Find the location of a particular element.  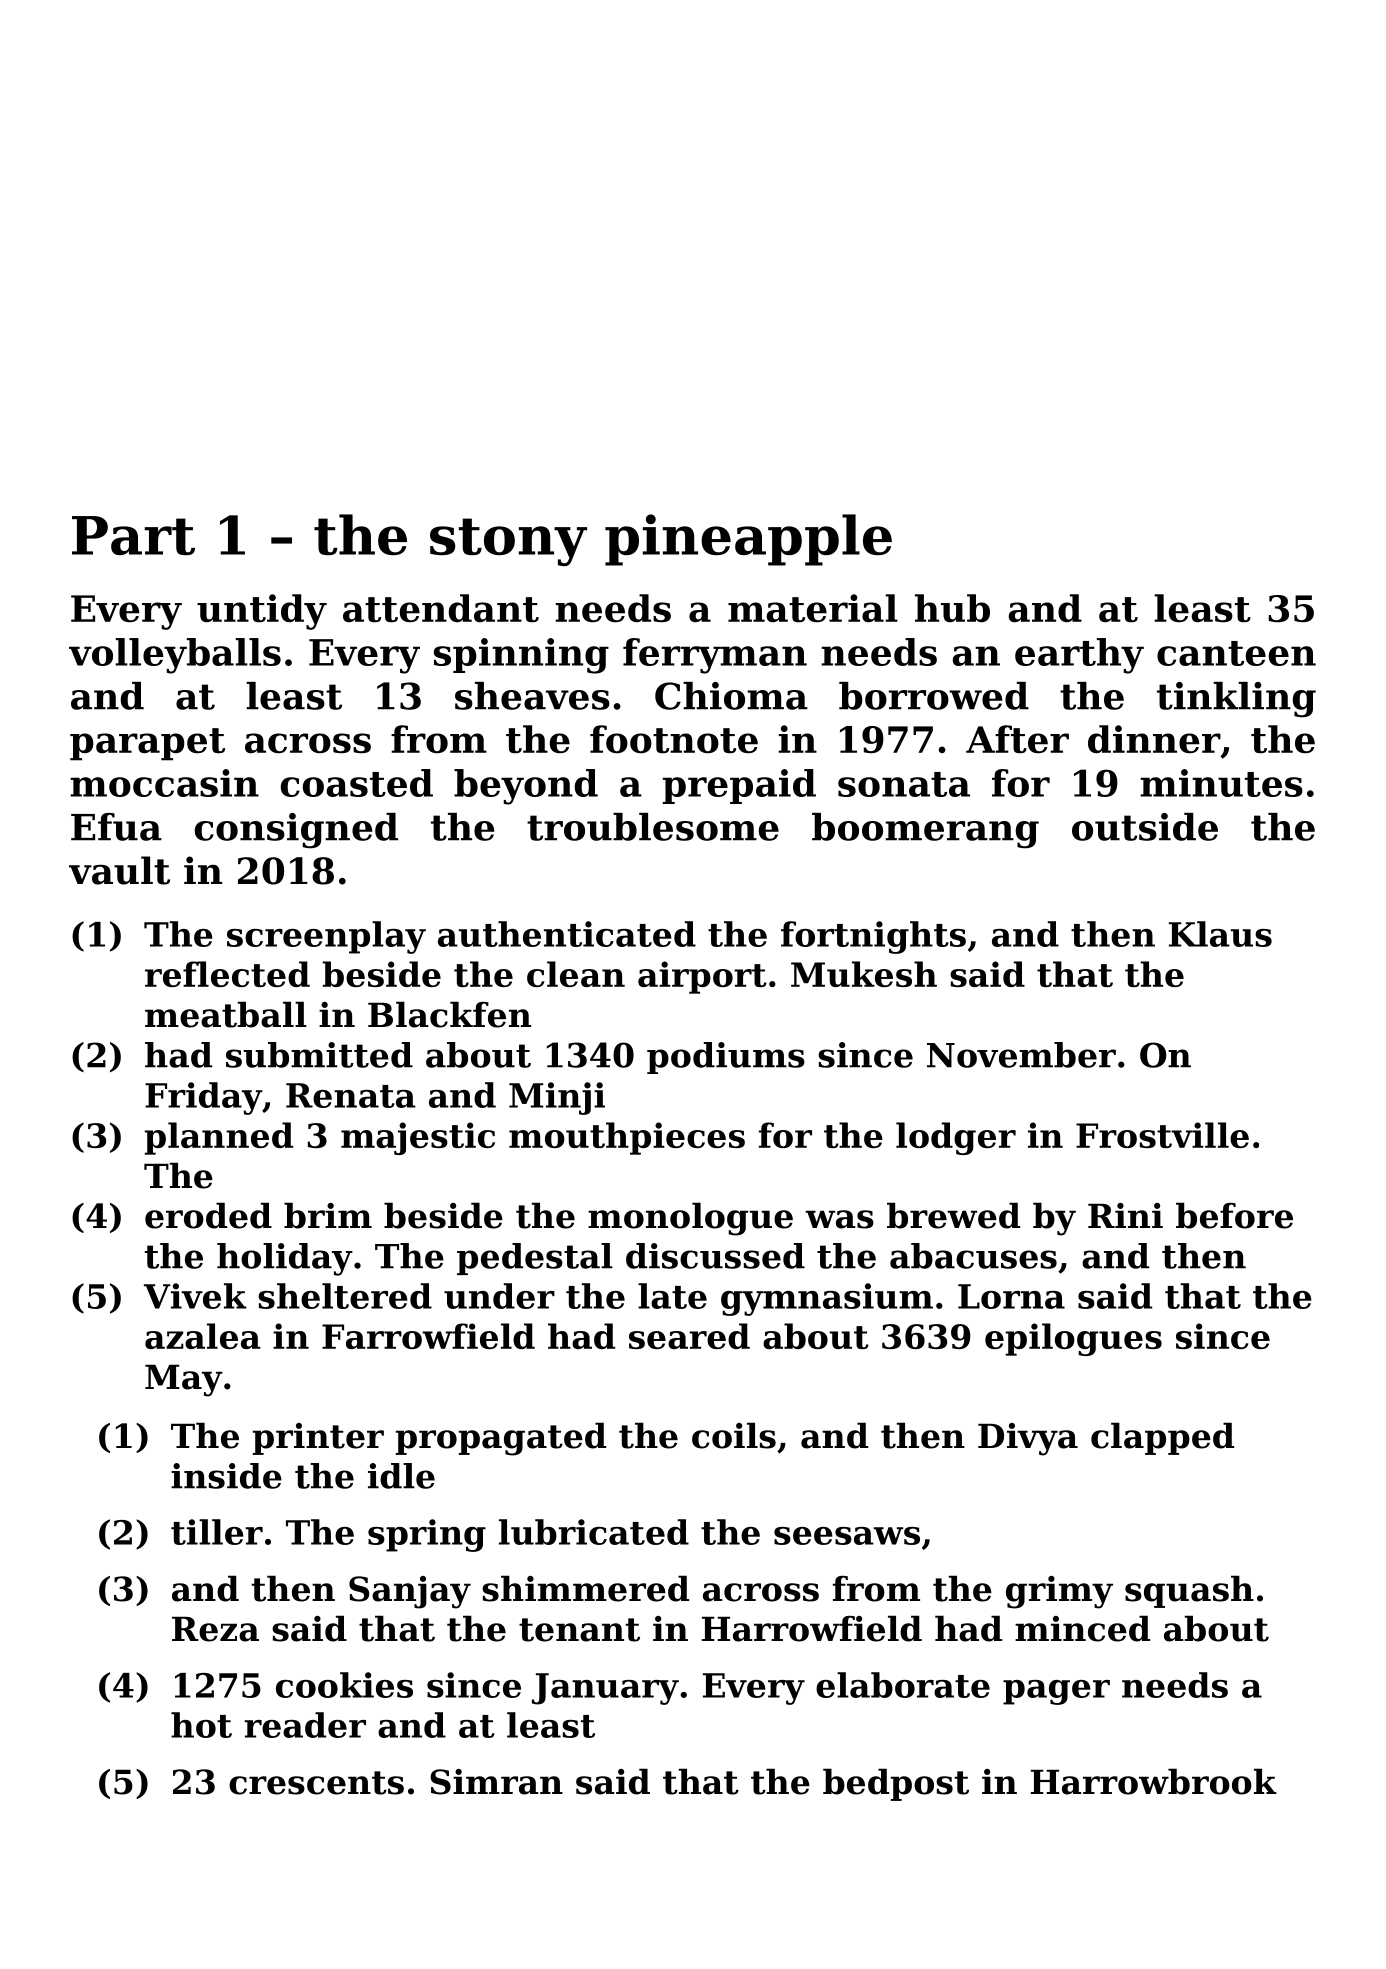

mouthpieces is located at coordinates (627, 1138).
